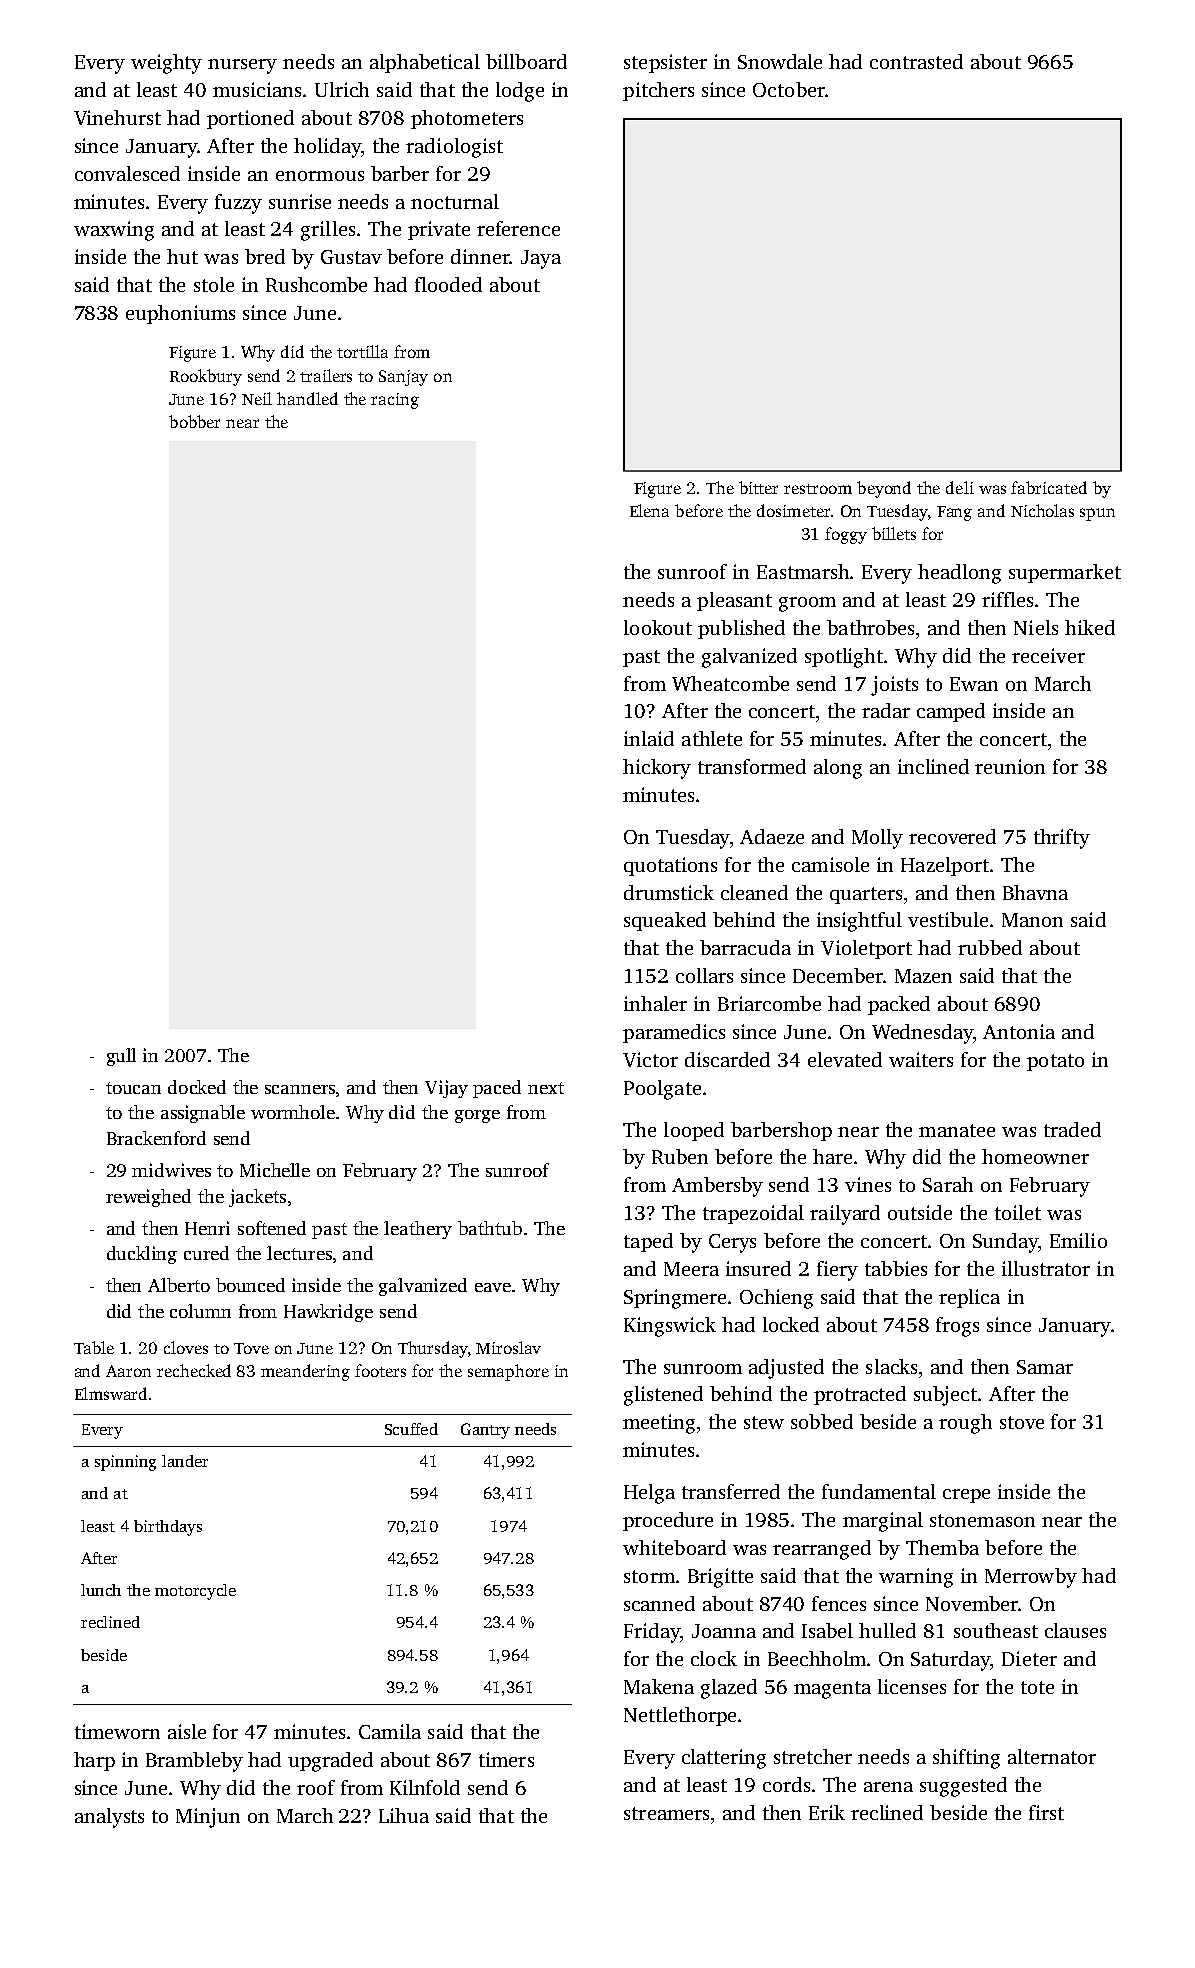 The image size is (1195, 1968). What do you see at coordinates (526, 61) in the image?
I see `billboard` at bounding box center [526, 61].
